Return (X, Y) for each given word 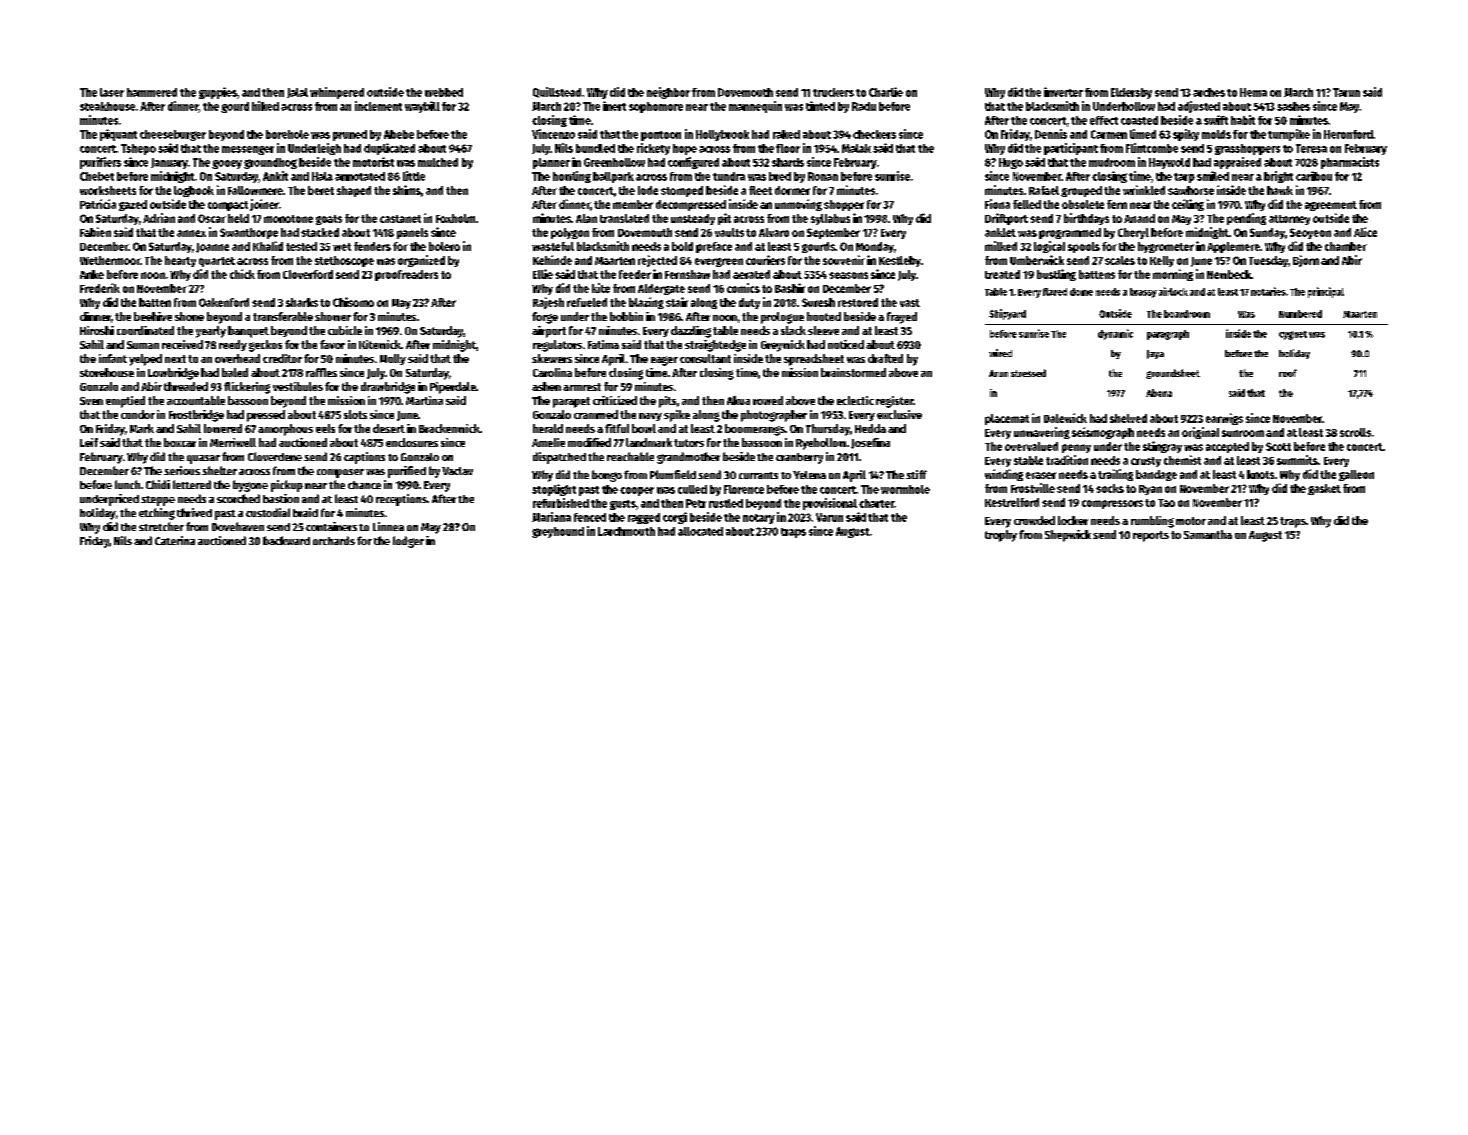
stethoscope (344, 261)
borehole (287, 134)
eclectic (855, 400)
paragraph (1168, 335)
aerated (751, 274)
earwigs (1224, 419)
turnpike (1289, 135)
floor (788, 148)
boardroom (1187, 314)
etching (157, 514)
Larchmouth (626, 531)
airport (549, 332)
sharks (302, 302)
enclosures (412, 442)
